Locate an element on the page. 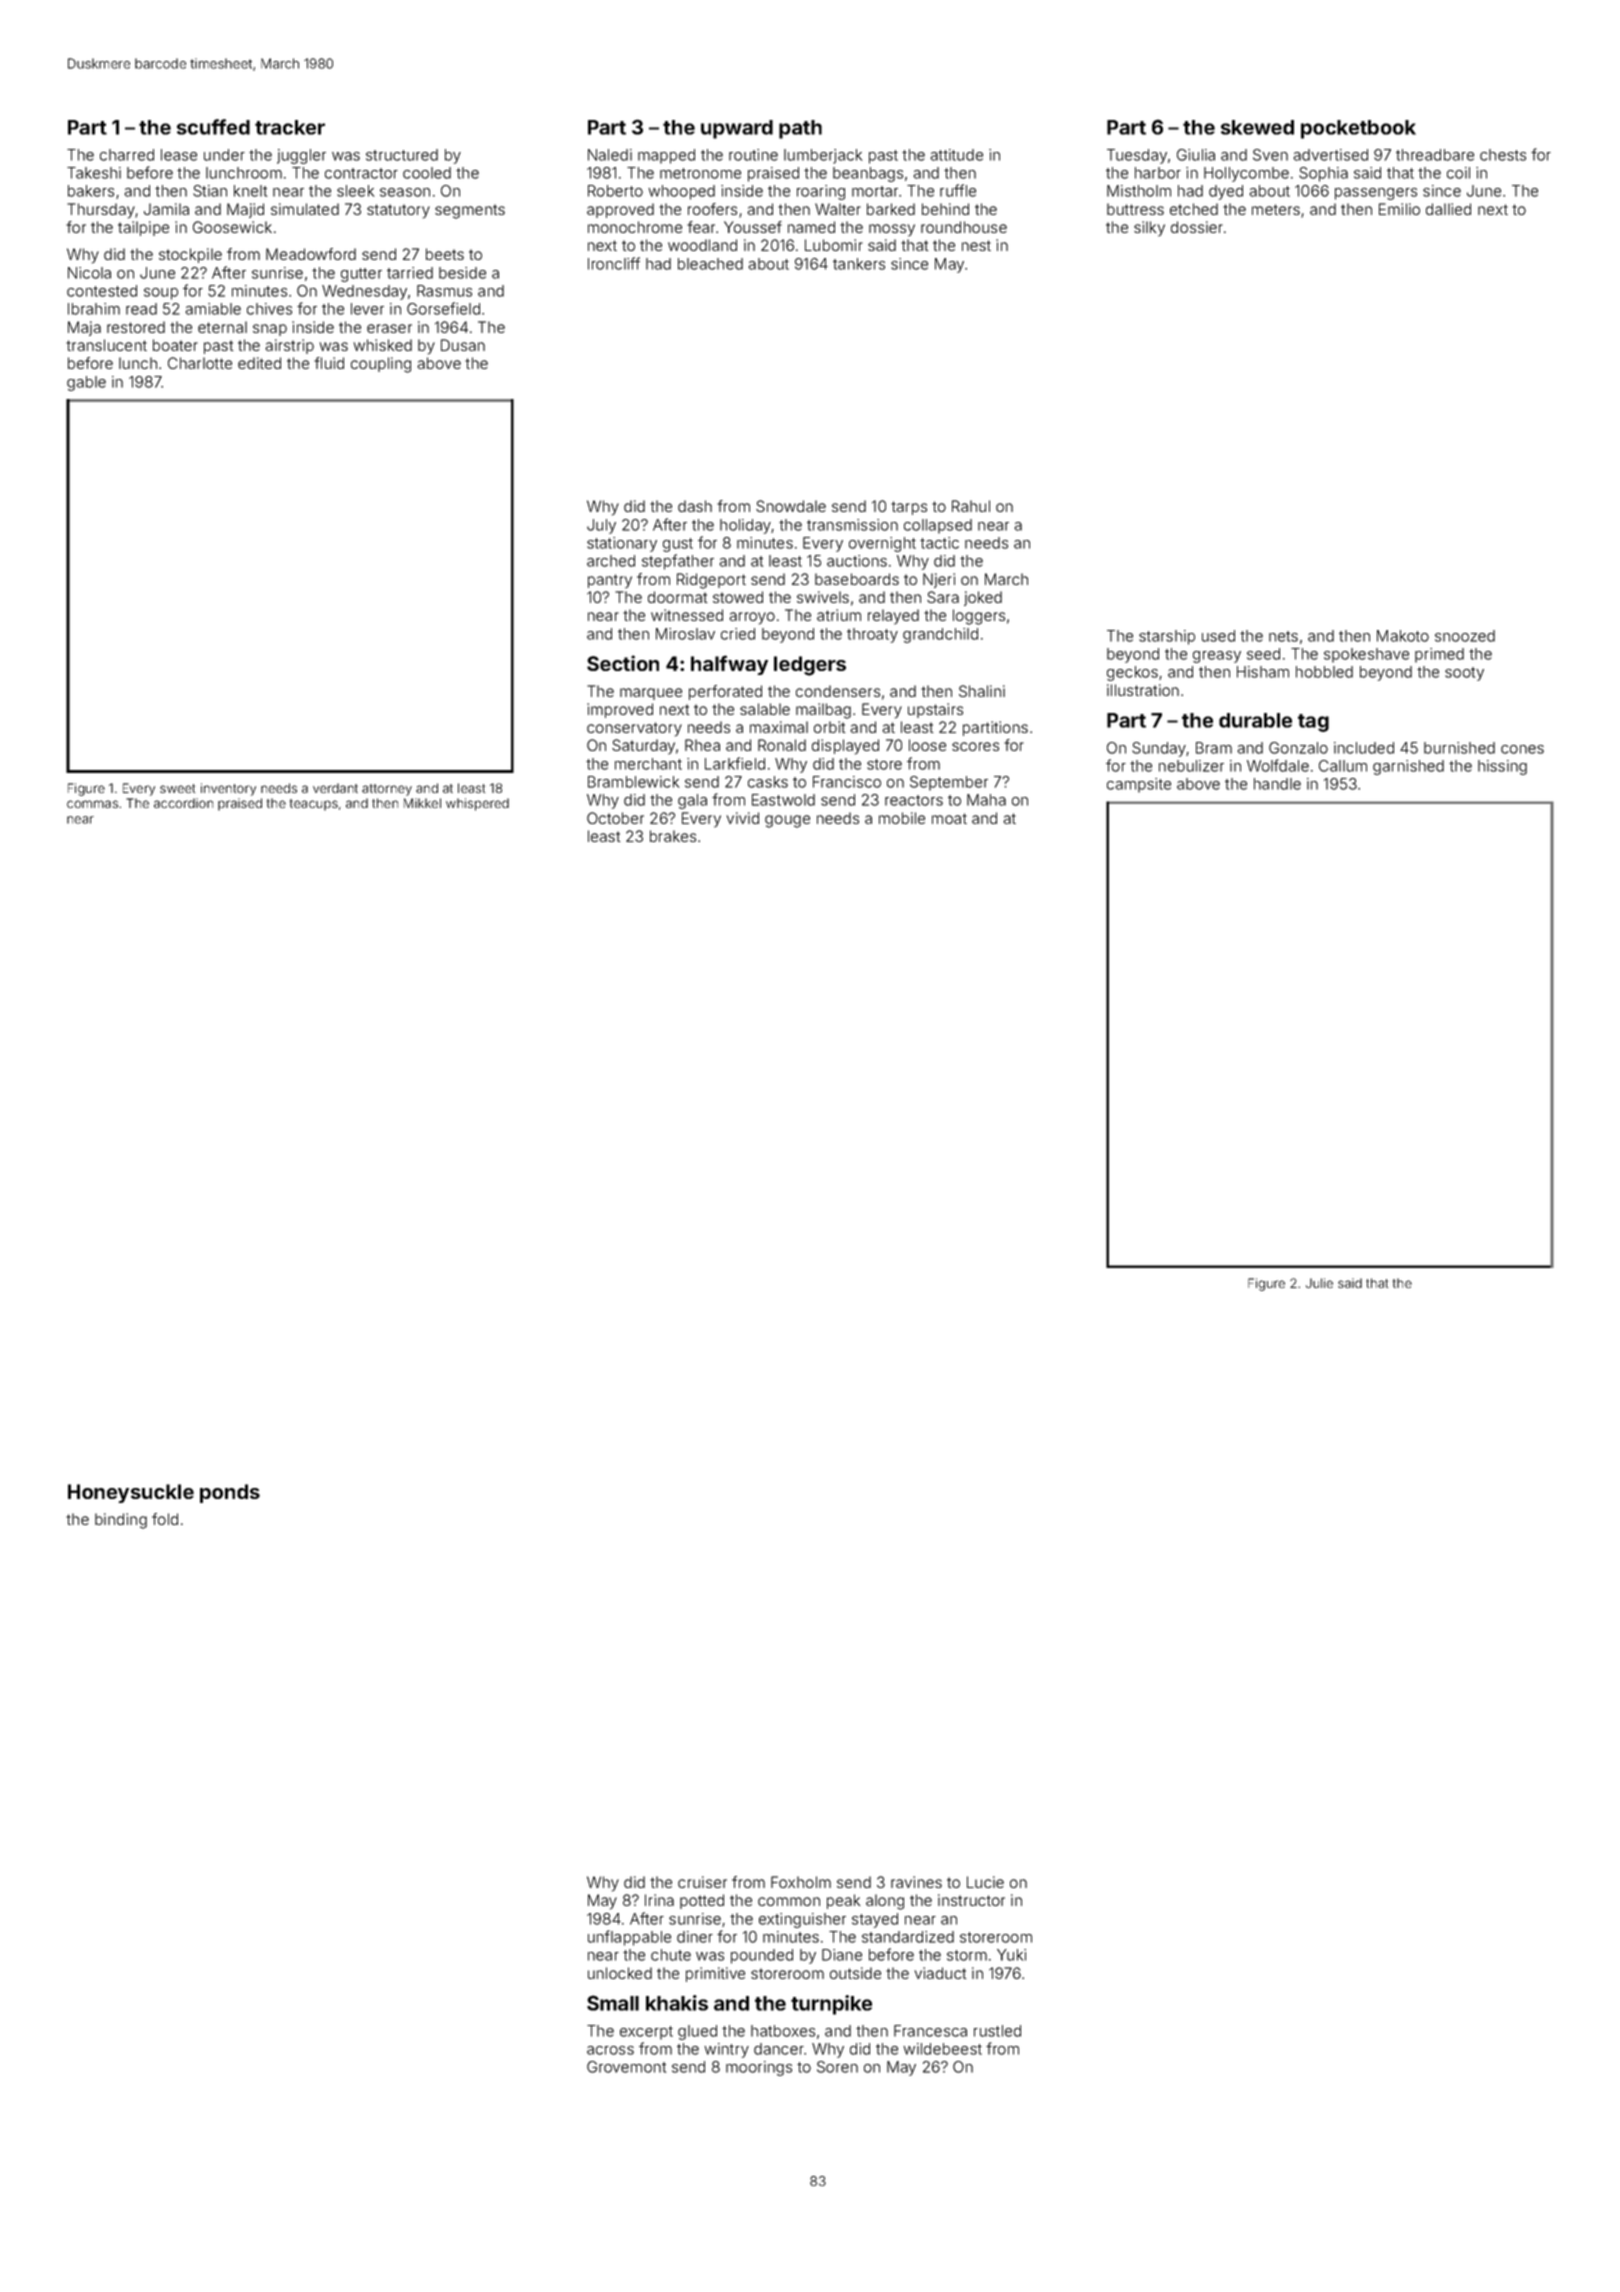 This page has height=2292, width=1620. hobbled is located at coordinates (1324, 672).
